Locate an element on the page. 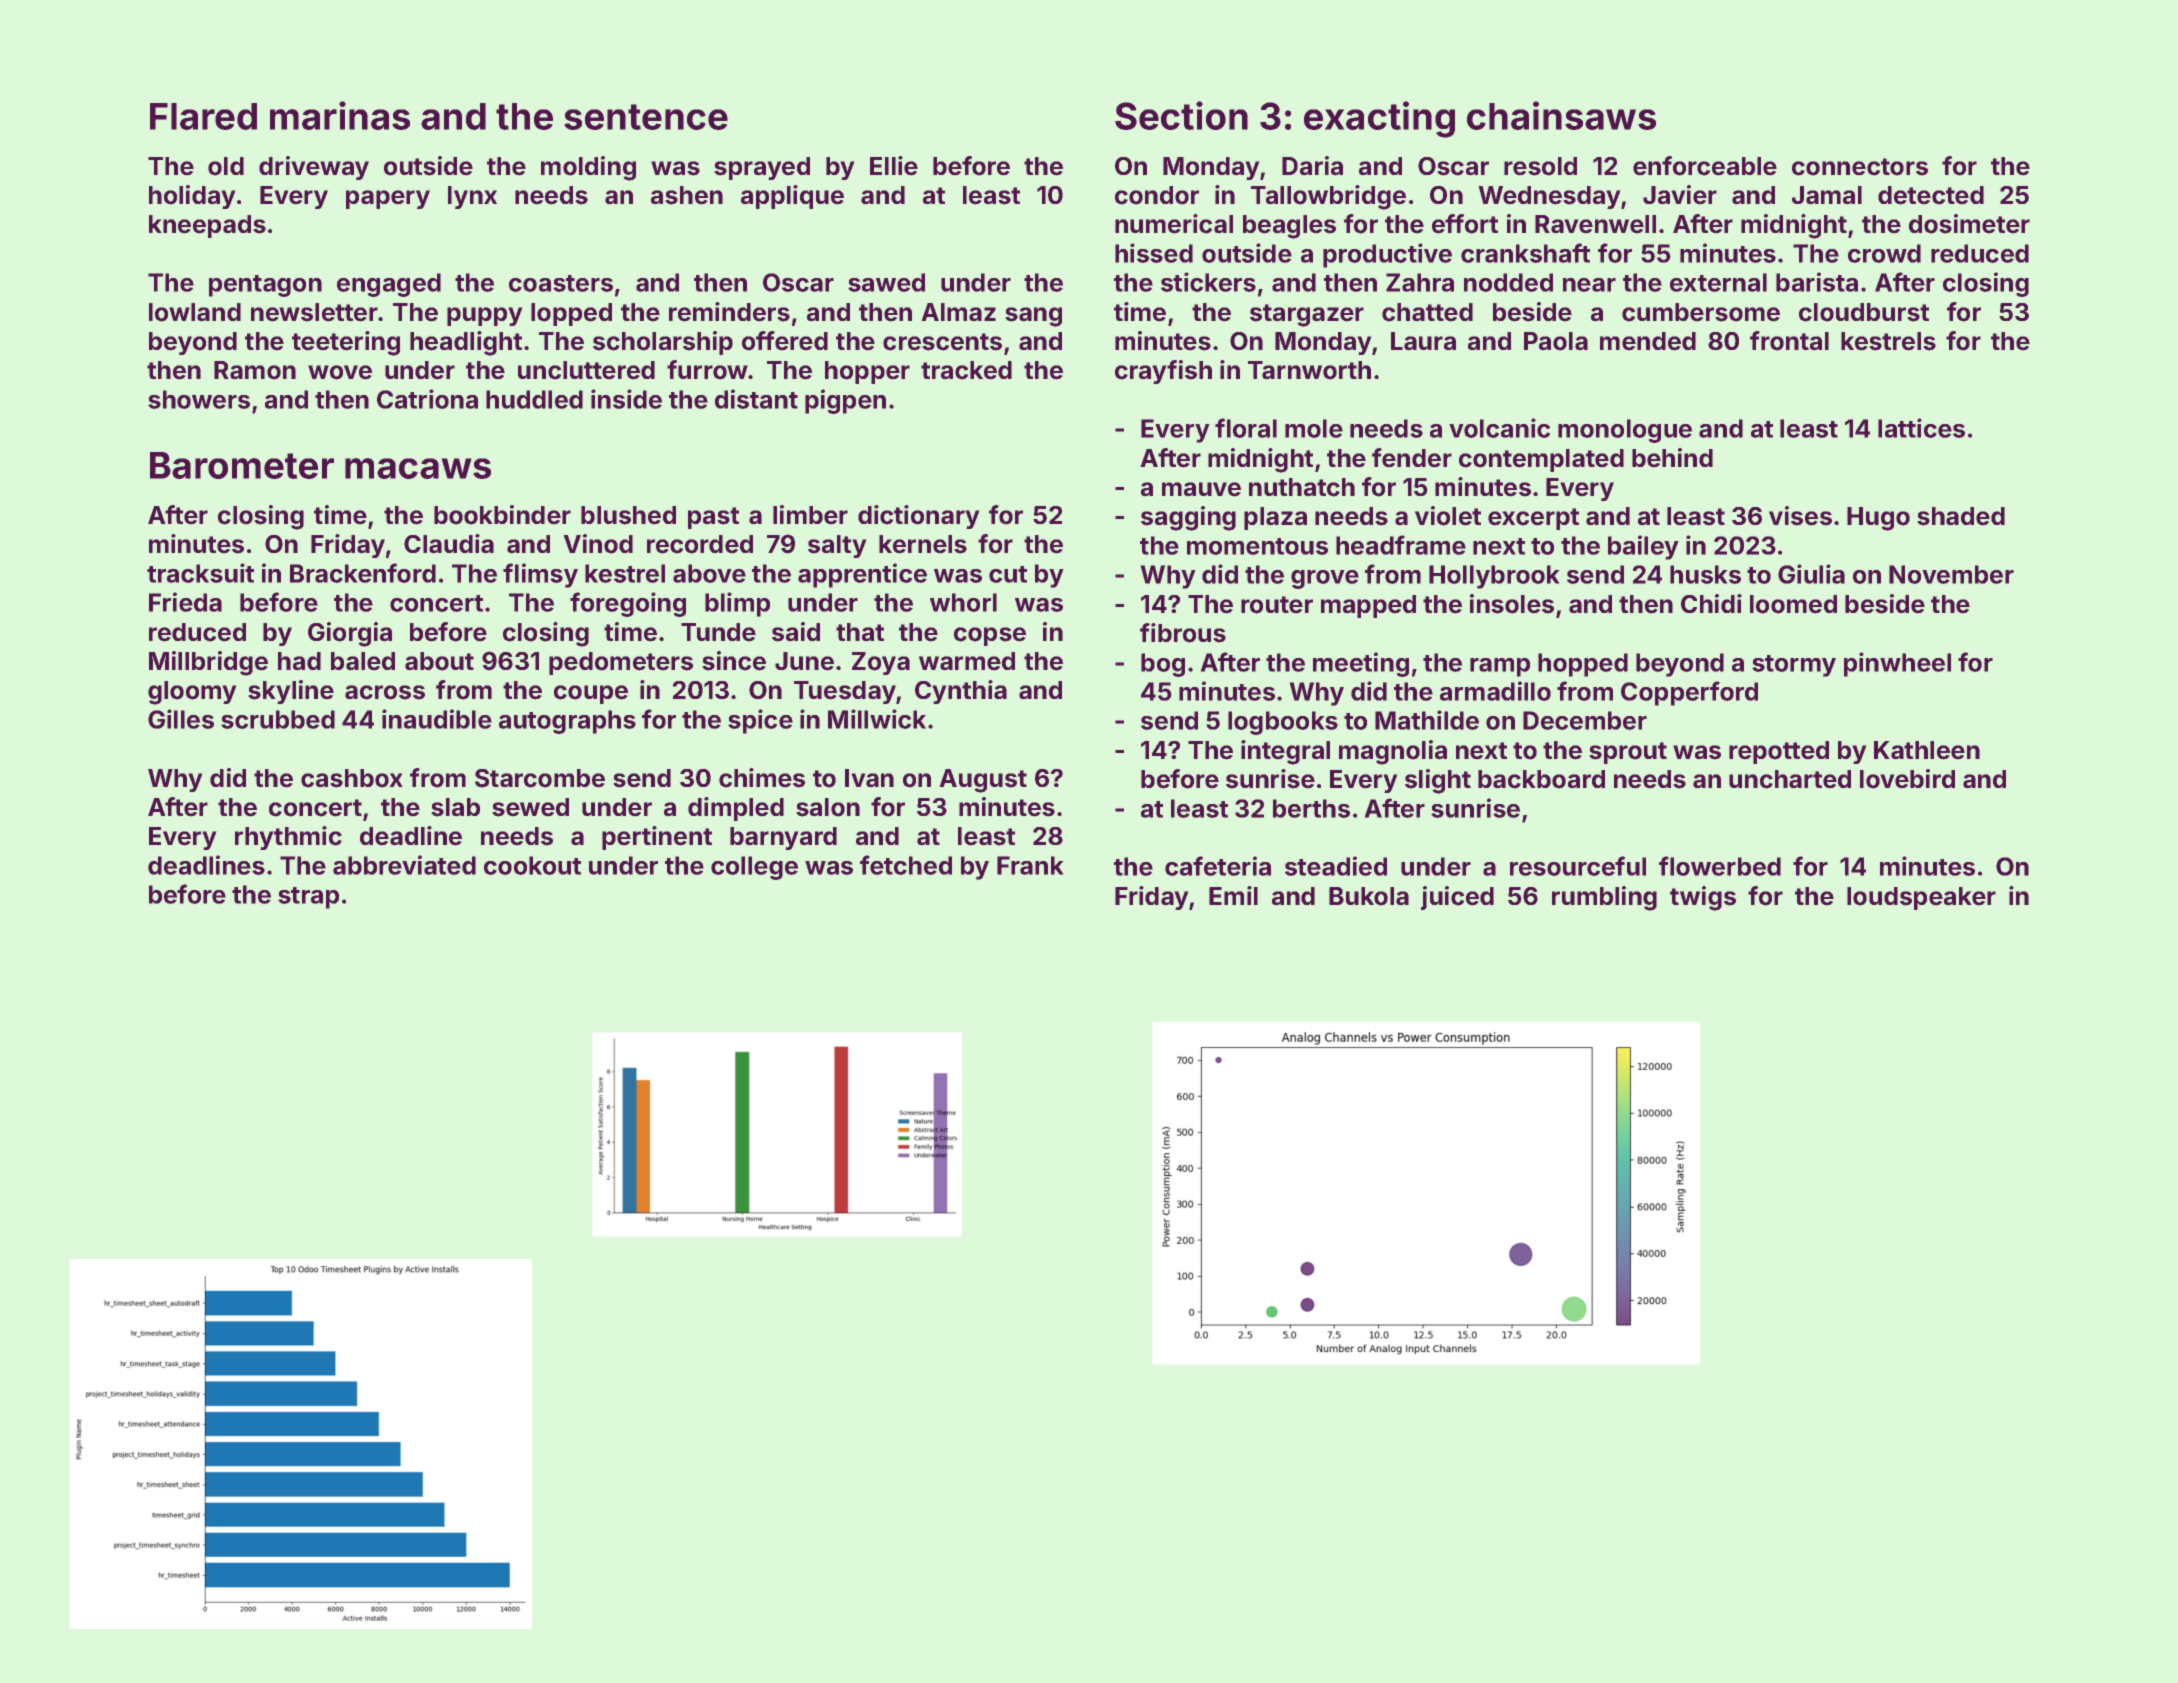 The image size is (2178, 1683). lattices is located at coordinates (1921, 428).
